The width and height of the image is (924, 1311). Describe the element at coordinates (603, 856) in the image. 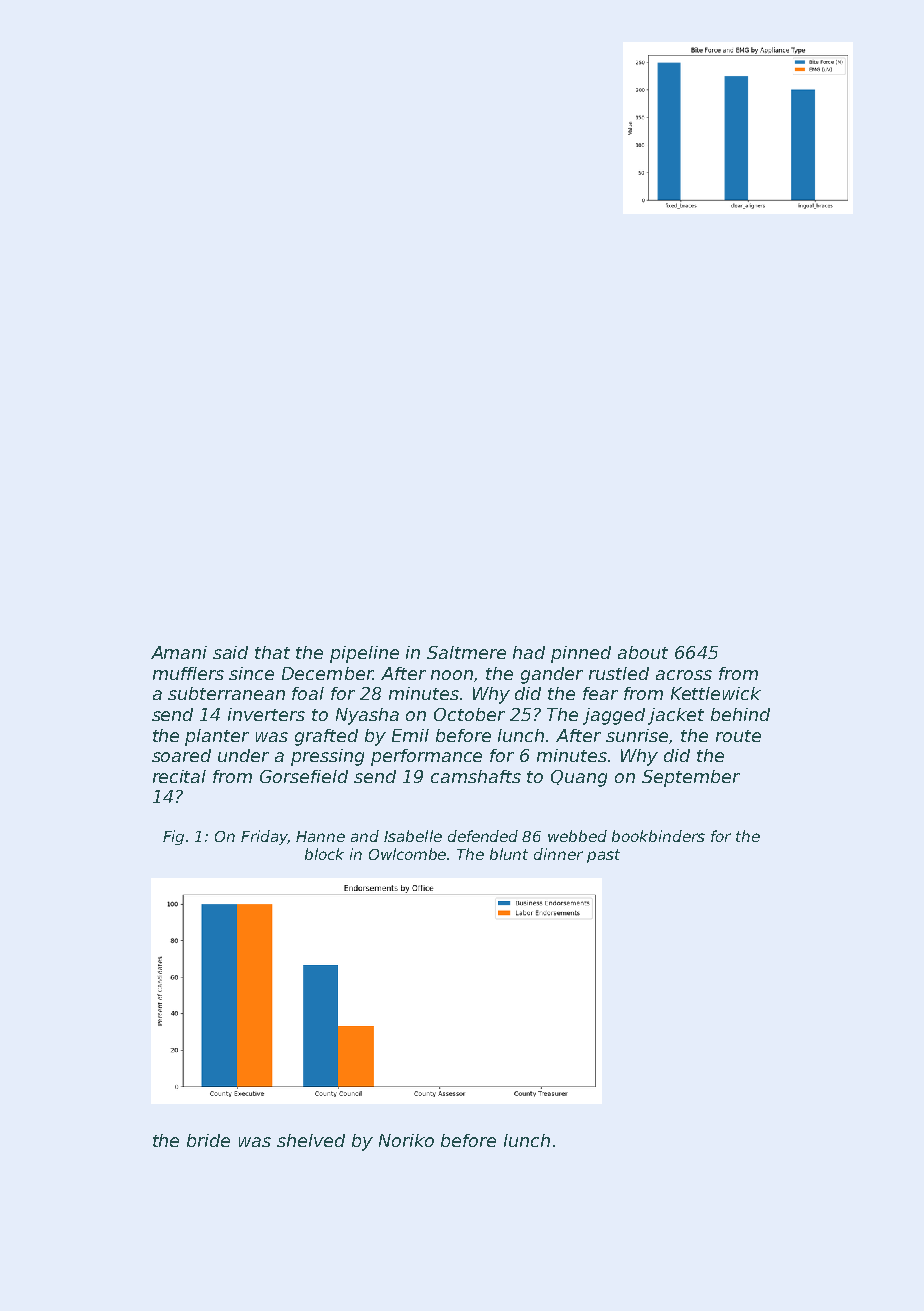

I see `past` at that location.
